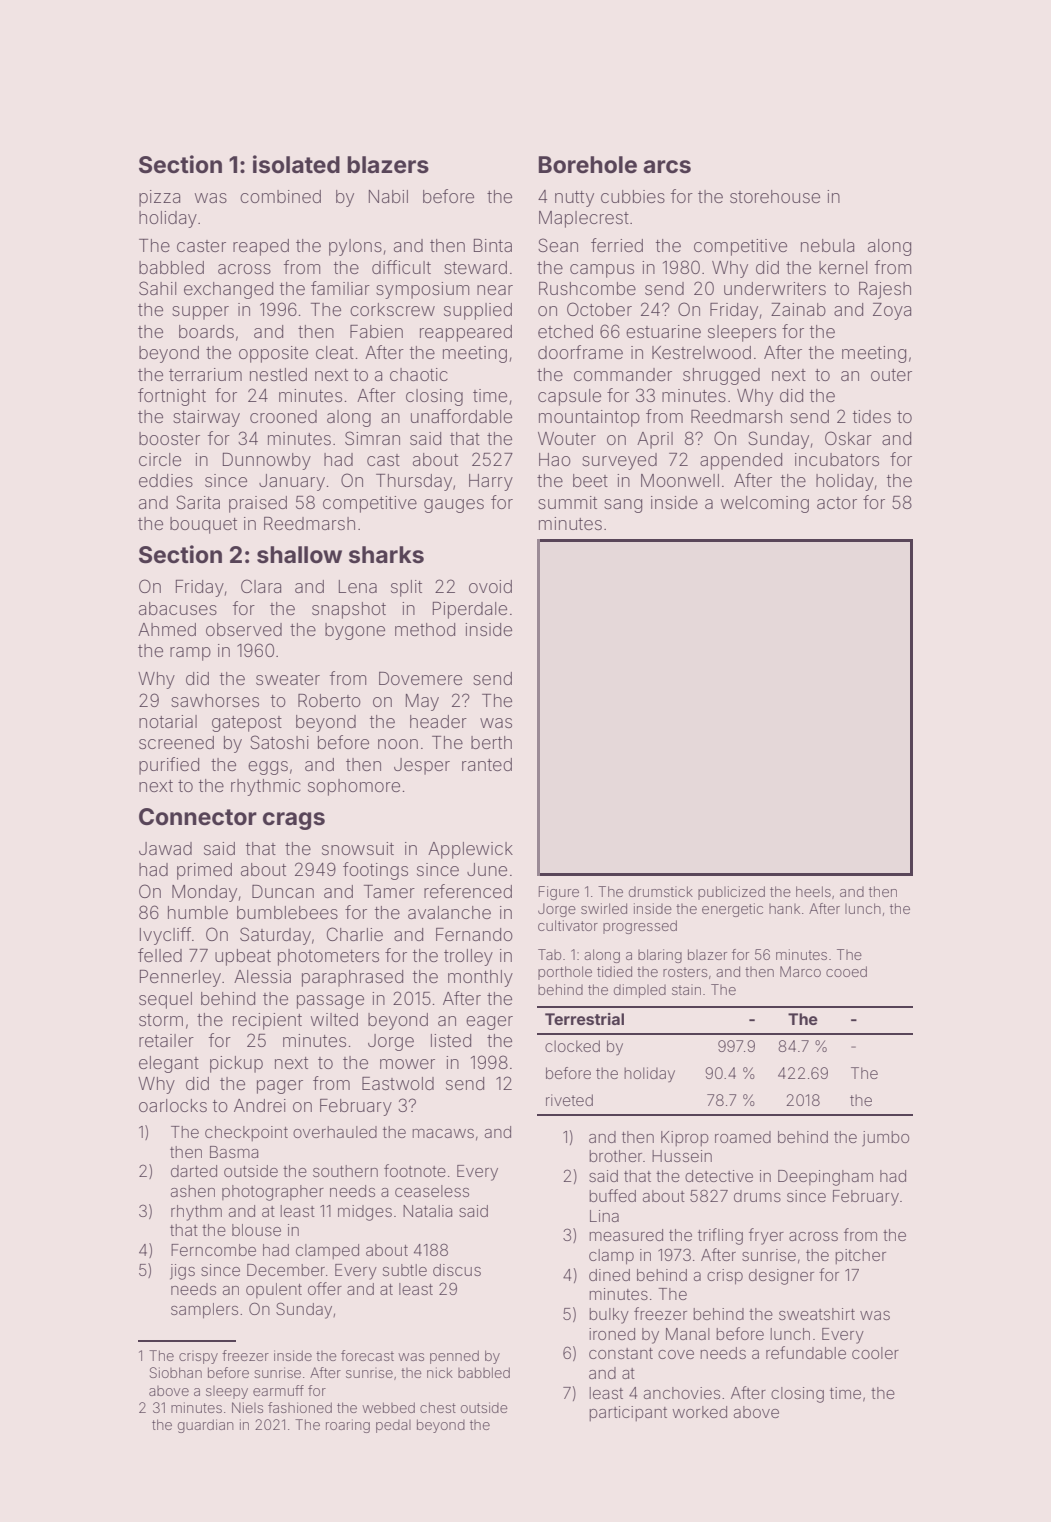 This page has width=1051, height=1522. Describe the element at coordinates (159, 198) in the page. I see `pizza` at that location.
